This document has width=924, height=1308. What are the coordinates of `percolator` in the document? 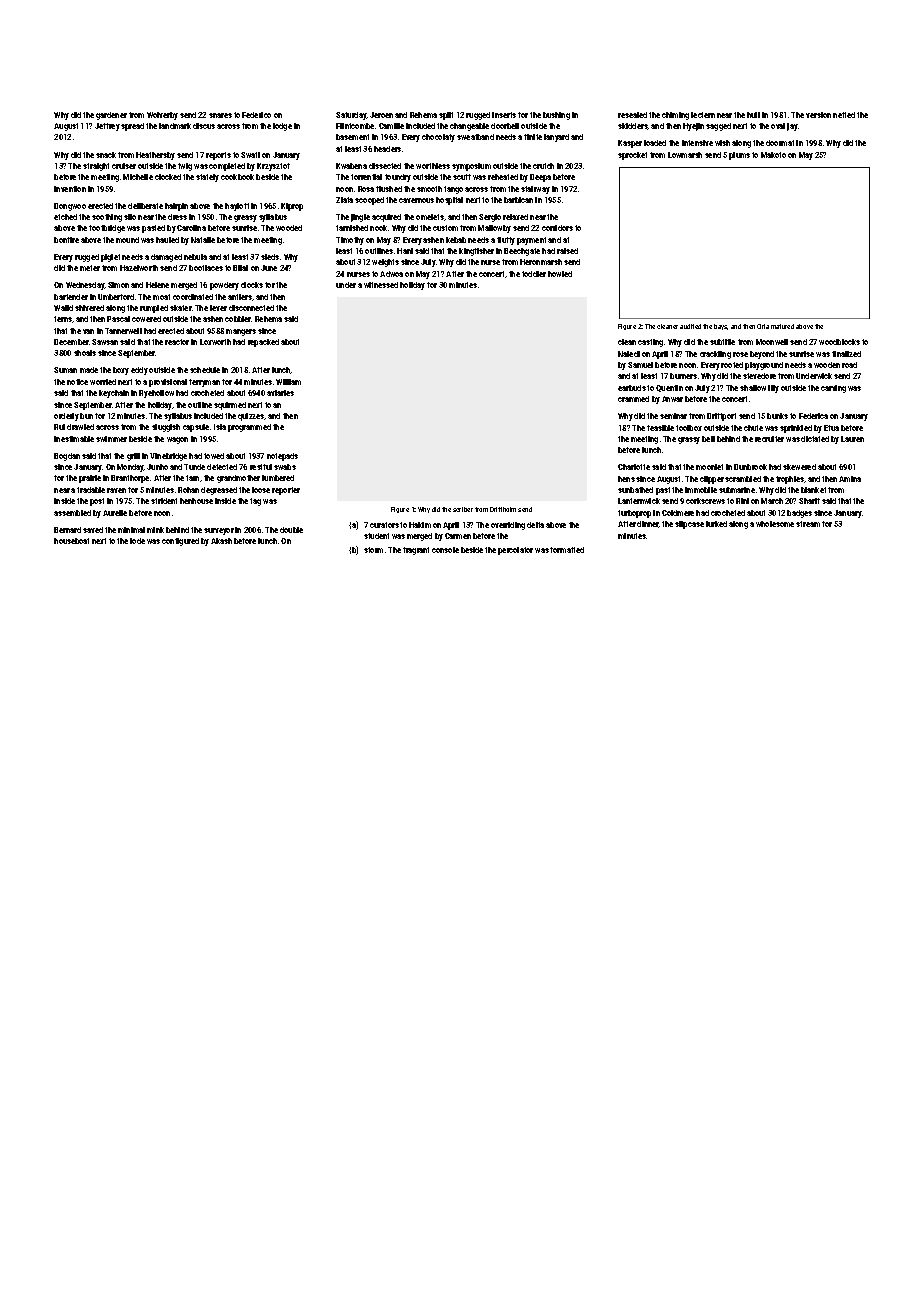 It's located at (515, 551).
